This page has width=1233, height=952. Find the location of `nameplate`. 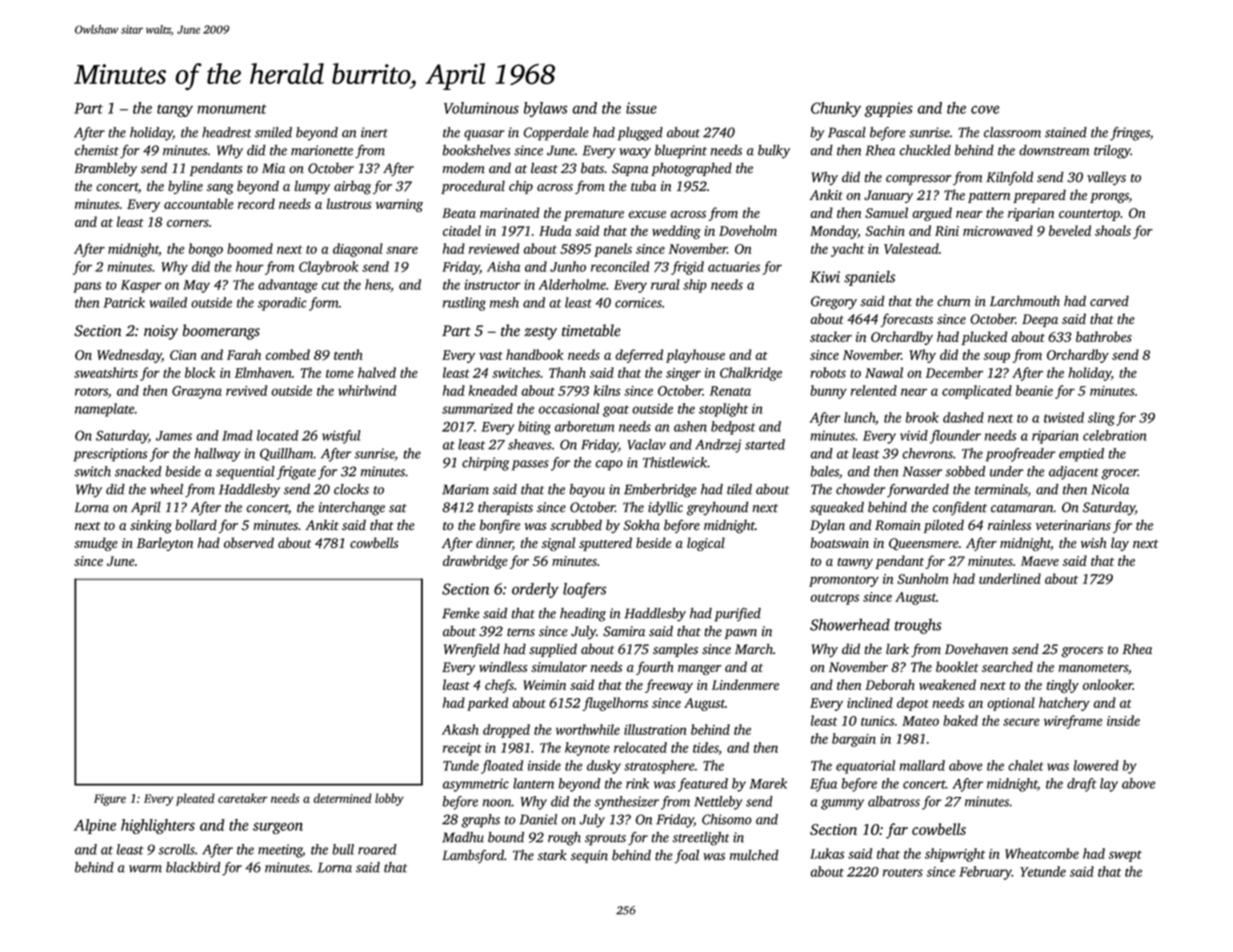

nameplate is located at coordinates (104, 410).
